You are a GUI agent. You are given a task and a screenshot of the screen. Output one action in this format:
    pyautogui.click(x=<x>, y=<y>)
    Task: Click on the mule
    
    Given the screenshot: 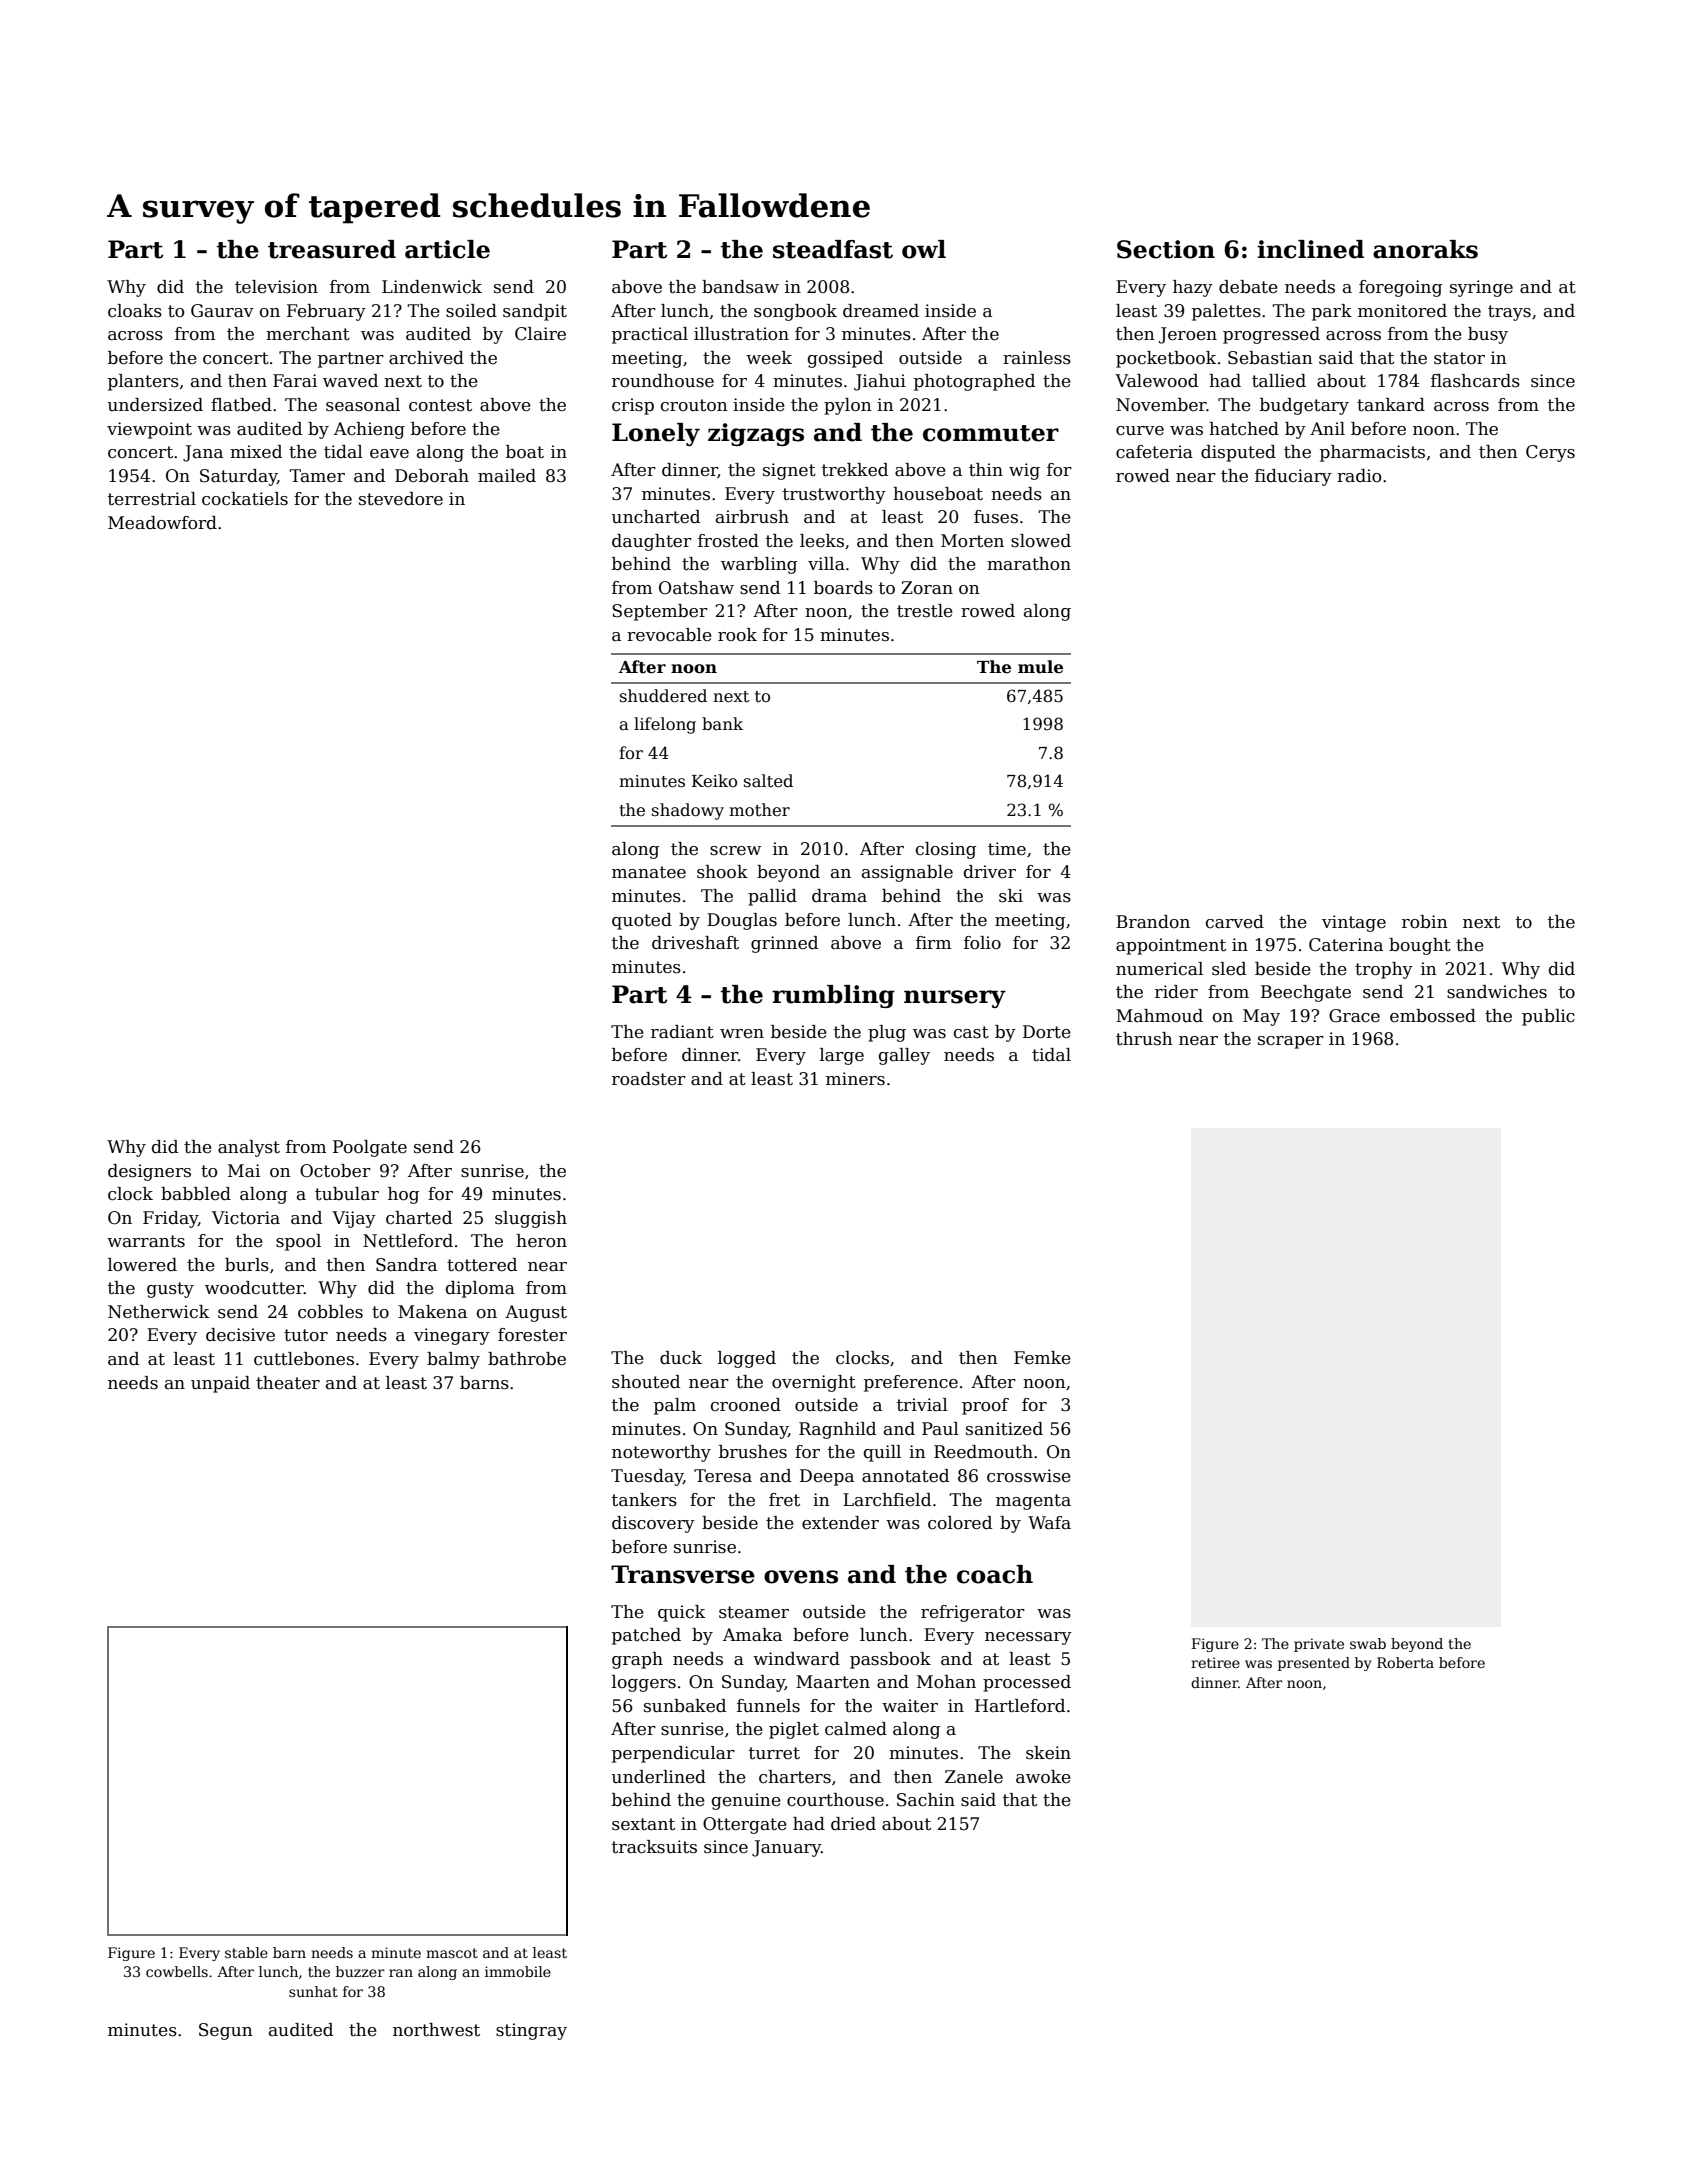 What is the action you would take?
    pyautogui.click(x=1040, y=667)
